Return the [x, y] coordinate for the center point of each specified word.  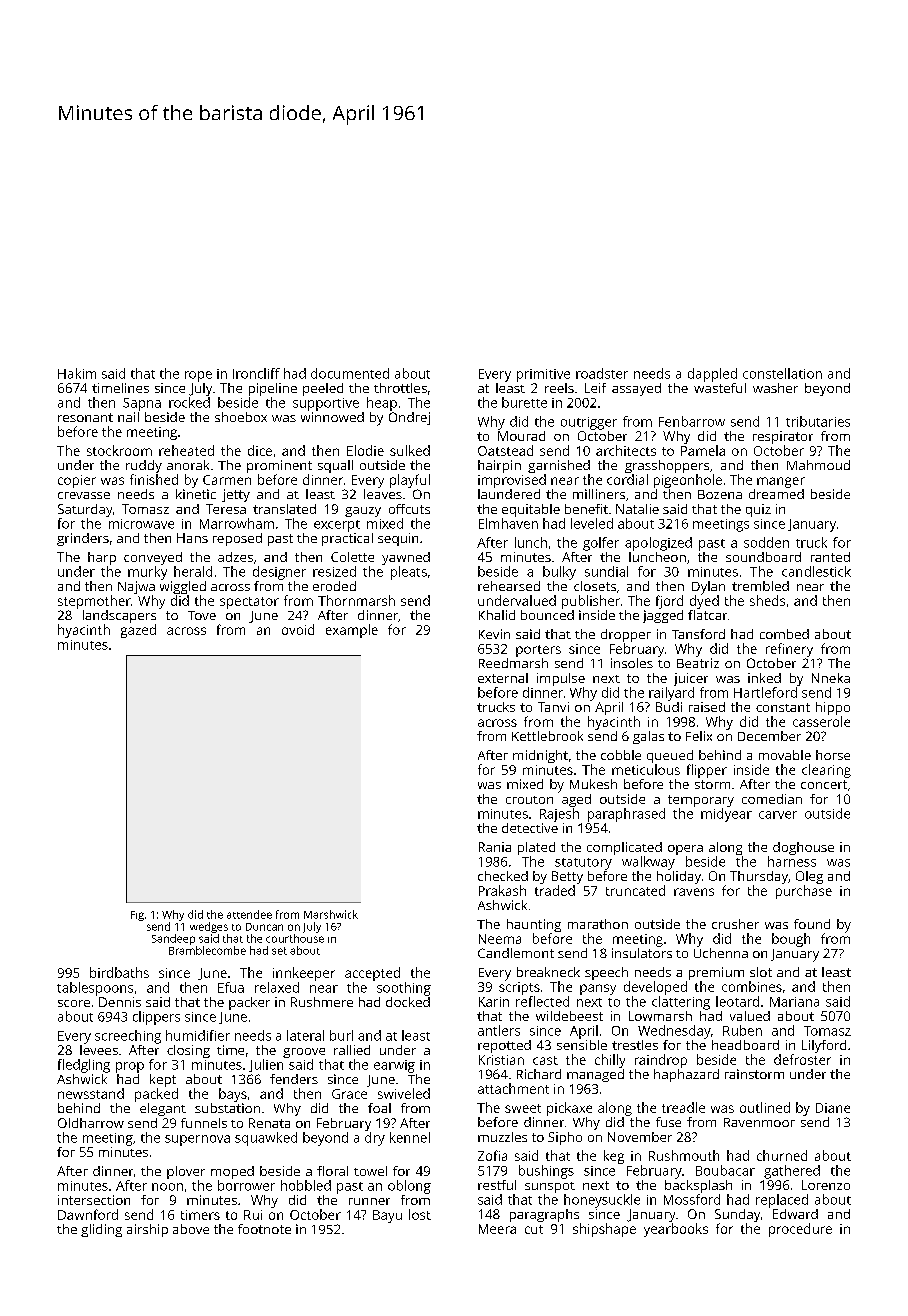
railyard [671, 694]
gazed [138, 631]
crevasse [84, 495]
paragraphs [544, 1215]
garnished [559, 466]
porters [538, 651]
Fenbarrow [692, 421]
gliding [101, 1230]
